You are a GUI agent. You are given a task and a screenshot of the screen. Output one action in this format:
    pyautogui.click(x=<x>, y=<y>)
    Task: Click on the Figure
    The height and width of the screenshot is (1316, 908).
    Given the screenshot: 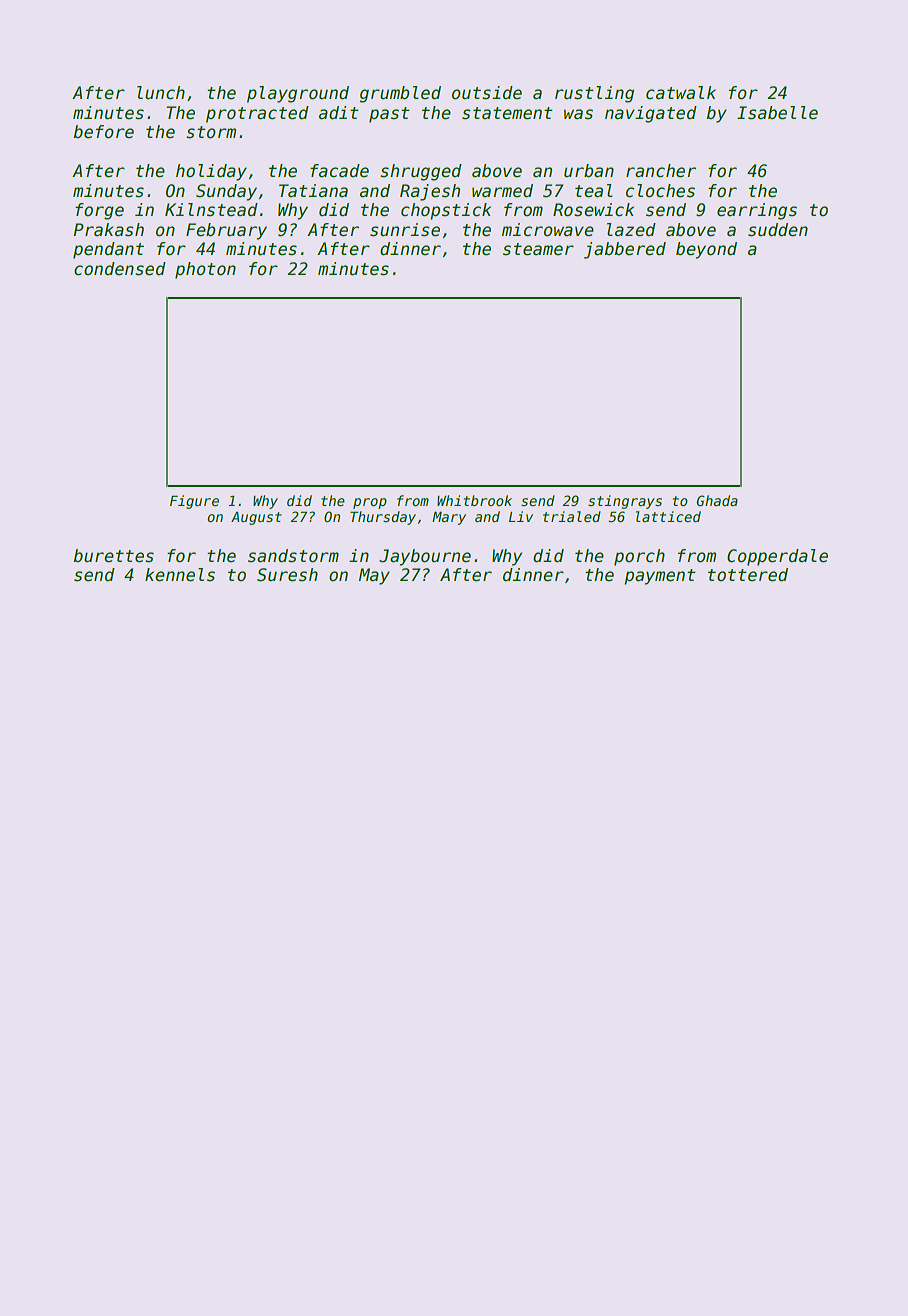 What is the action you would take?
    pyautogui.click(x=194, y=502)
